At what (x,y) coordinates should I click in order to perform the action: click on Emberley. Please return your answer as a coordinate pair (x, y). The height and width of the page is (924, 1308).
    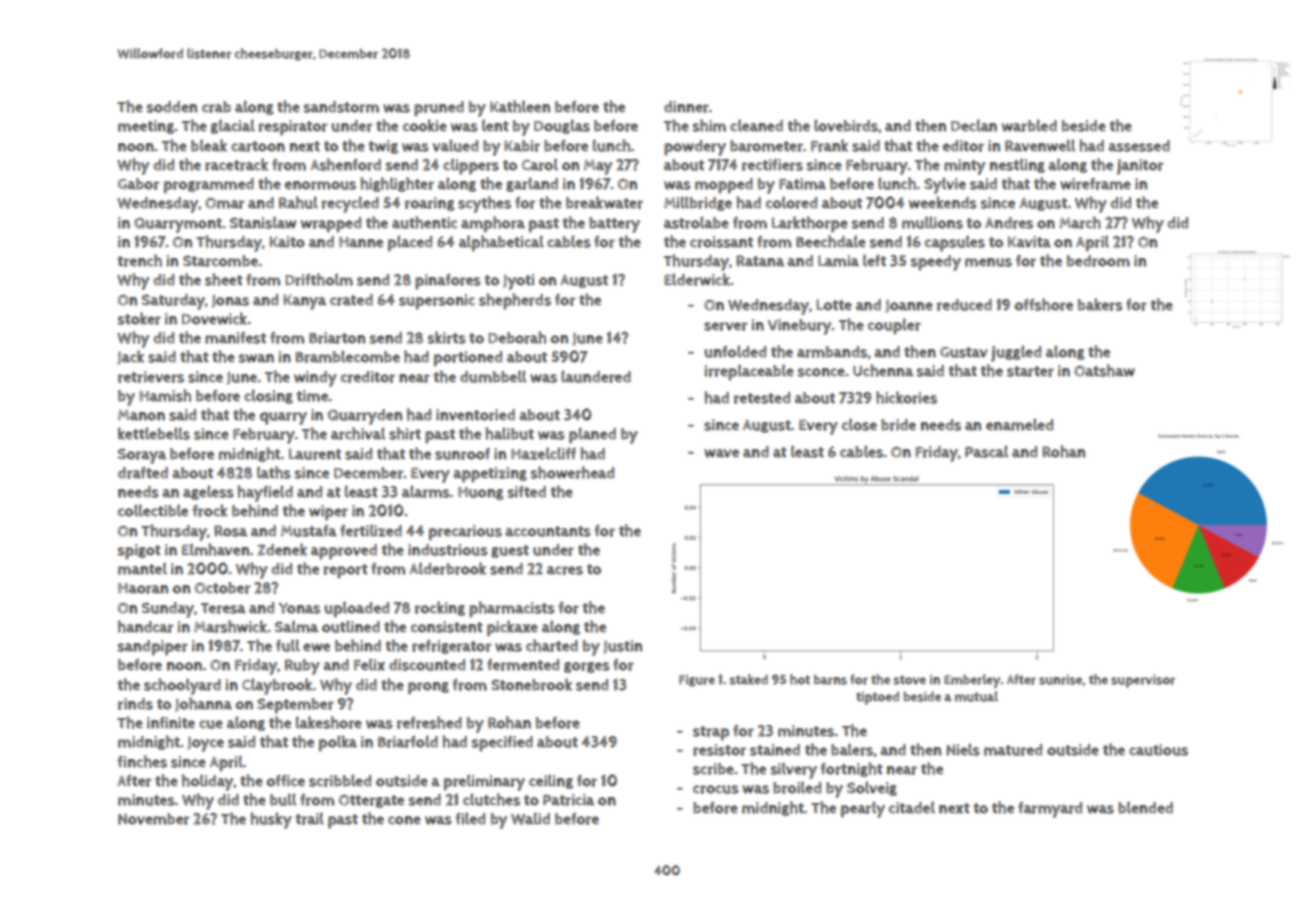
    Looking at the image, I should click on (972, 681).
